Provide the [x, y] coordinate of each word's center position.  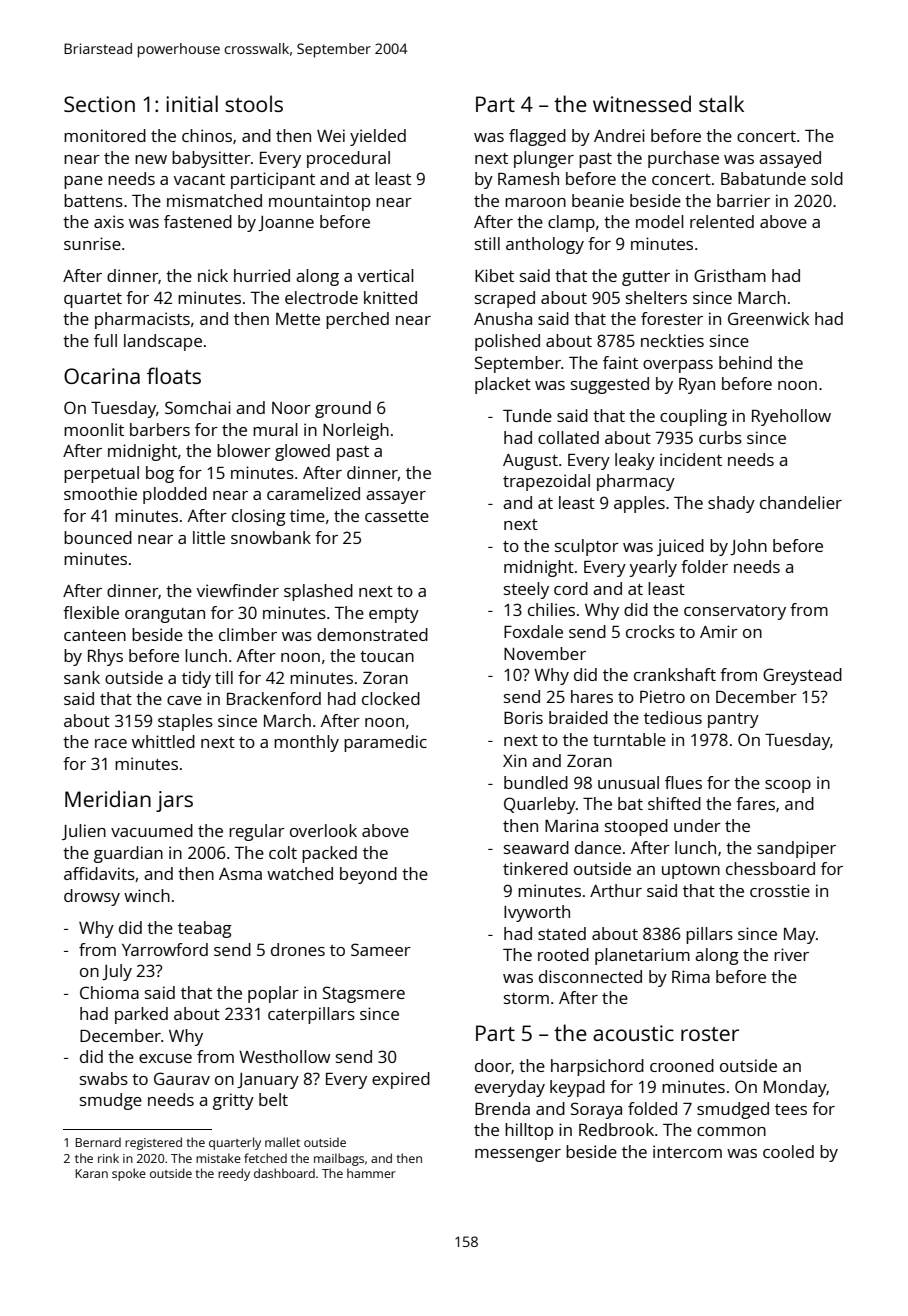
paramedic [385, 743]
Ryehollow [791, 417]
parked [141, 1015]
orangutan [165, 615]
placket [503, 385]
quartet [93, 300]
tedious [673, 717]
